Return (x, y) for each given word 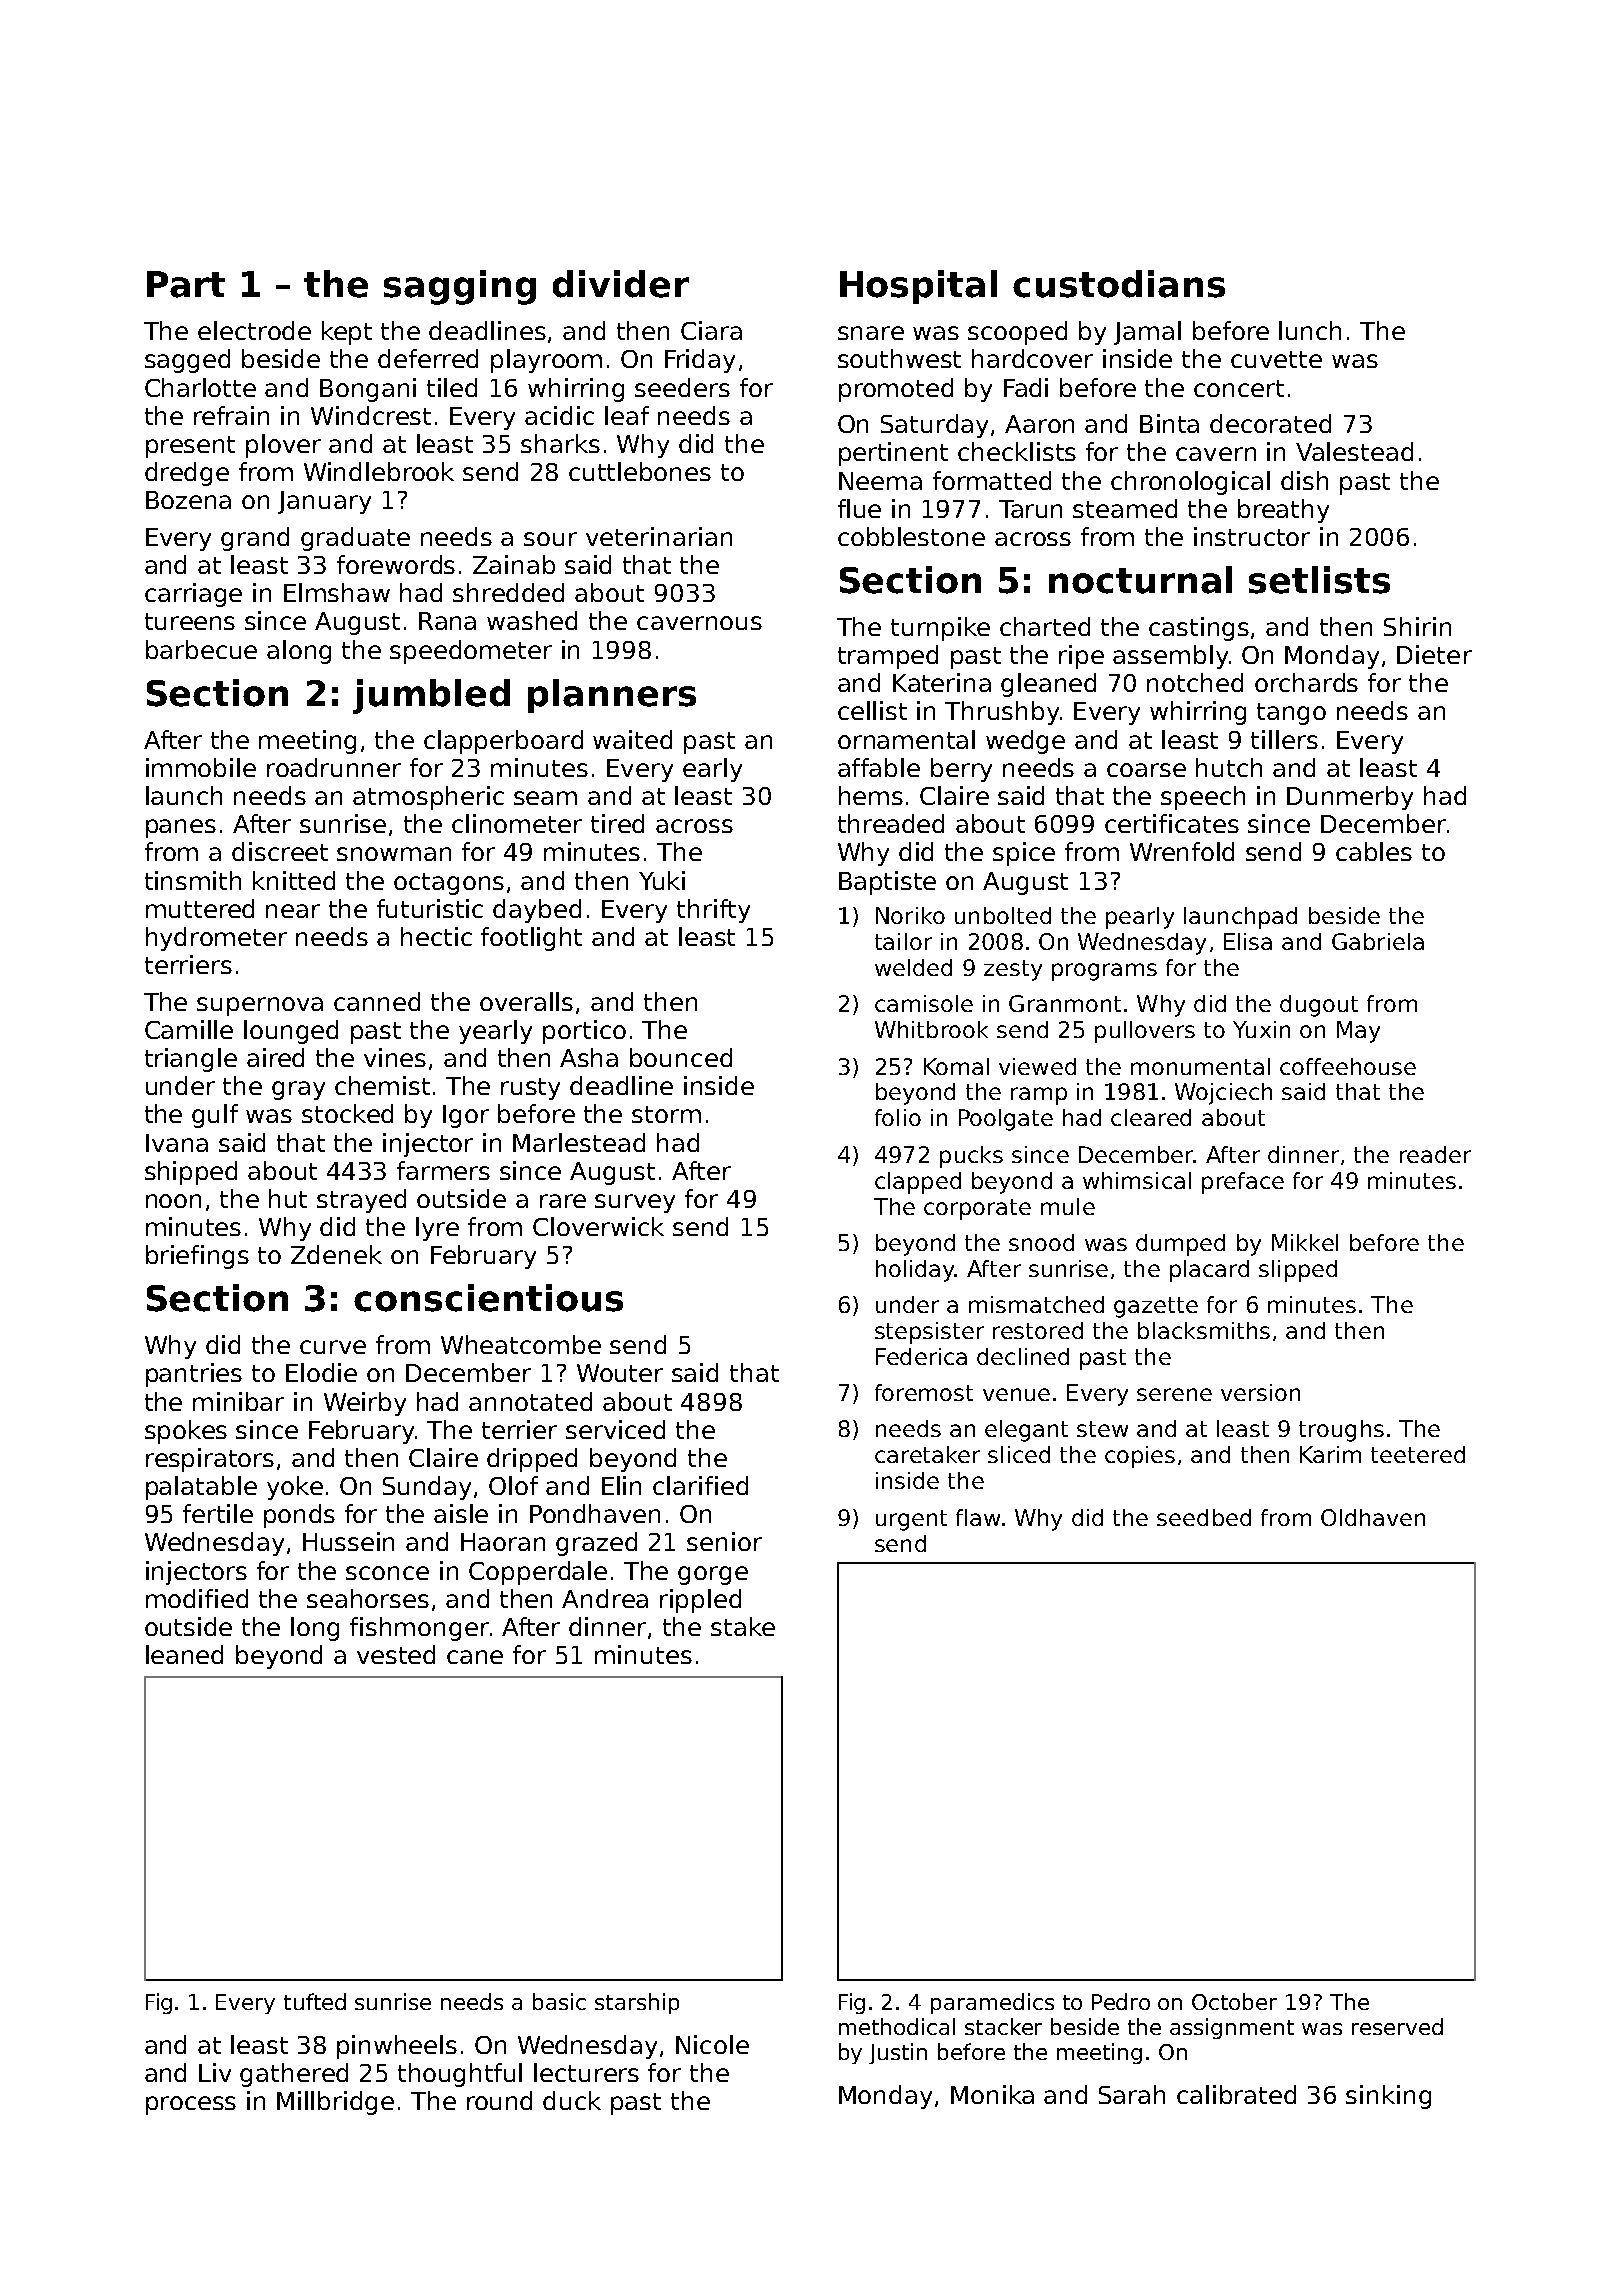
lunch (1310, 330)
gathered (294, 2075)
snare (871, 333)
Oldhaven (1373, 1517)
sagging (460, 287)
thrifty (713, 911)
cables (1374, 851)
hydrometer (216, 939)
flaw (978, 1517)
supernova (260, 1006)
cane (475, 1657)
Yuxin (1261, 1029)
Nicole (712, 2044)
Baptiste (887, 883)
